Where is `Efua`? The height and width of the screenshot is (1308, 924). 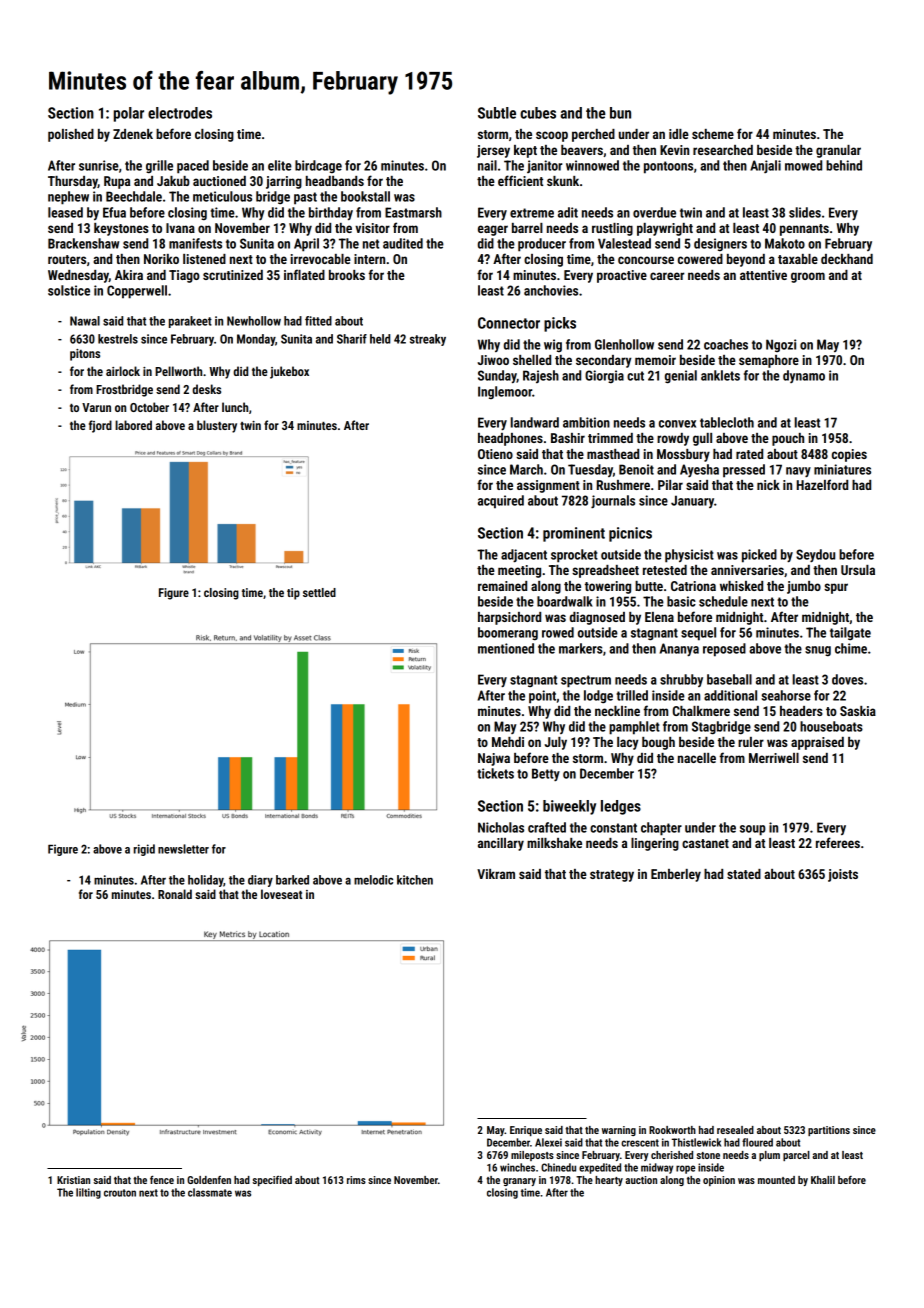 Efua is located at coordinates (114, 212).
